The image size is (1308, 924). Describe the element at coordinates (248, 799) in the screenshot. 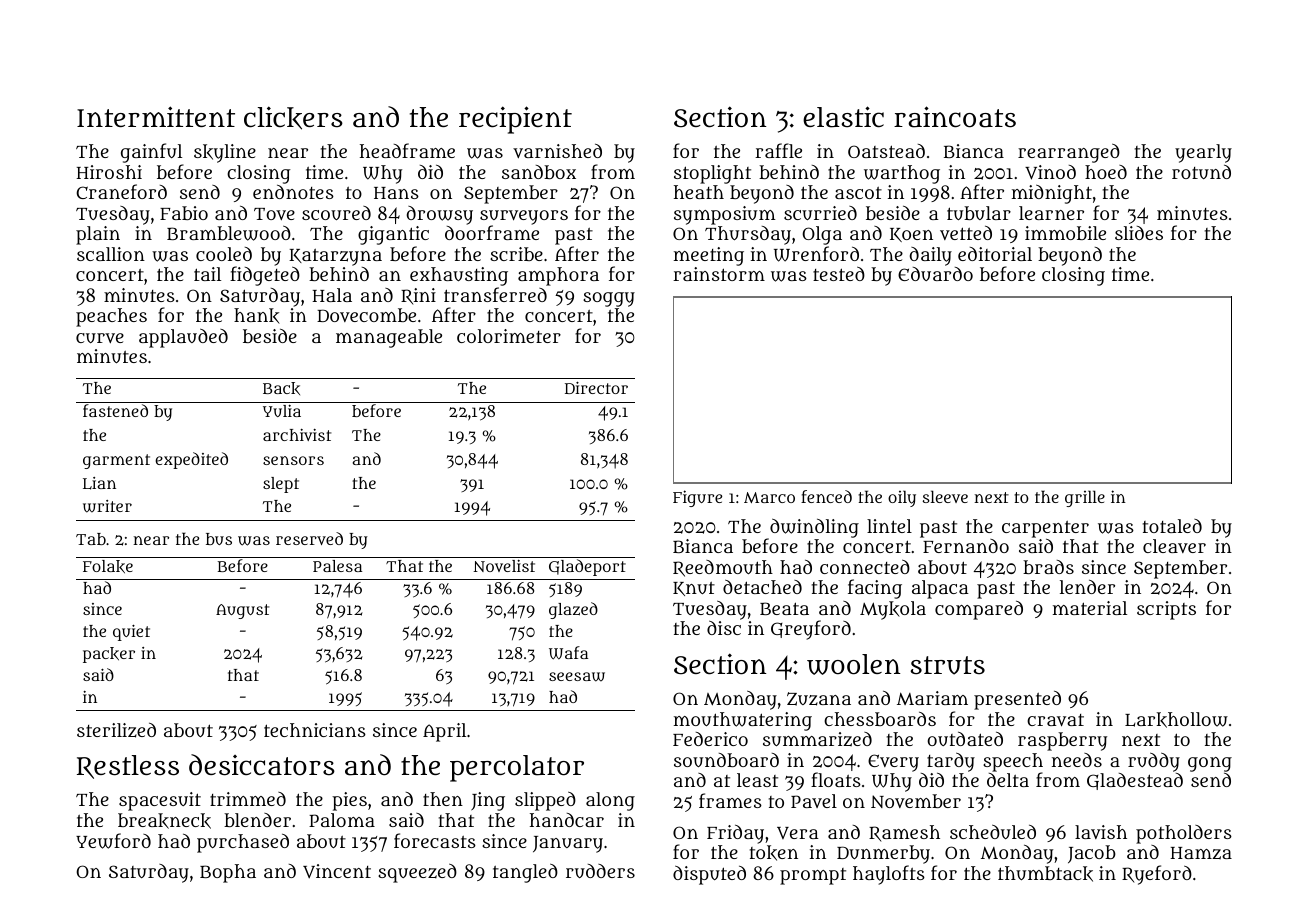

I see `trimmed` at that location.
